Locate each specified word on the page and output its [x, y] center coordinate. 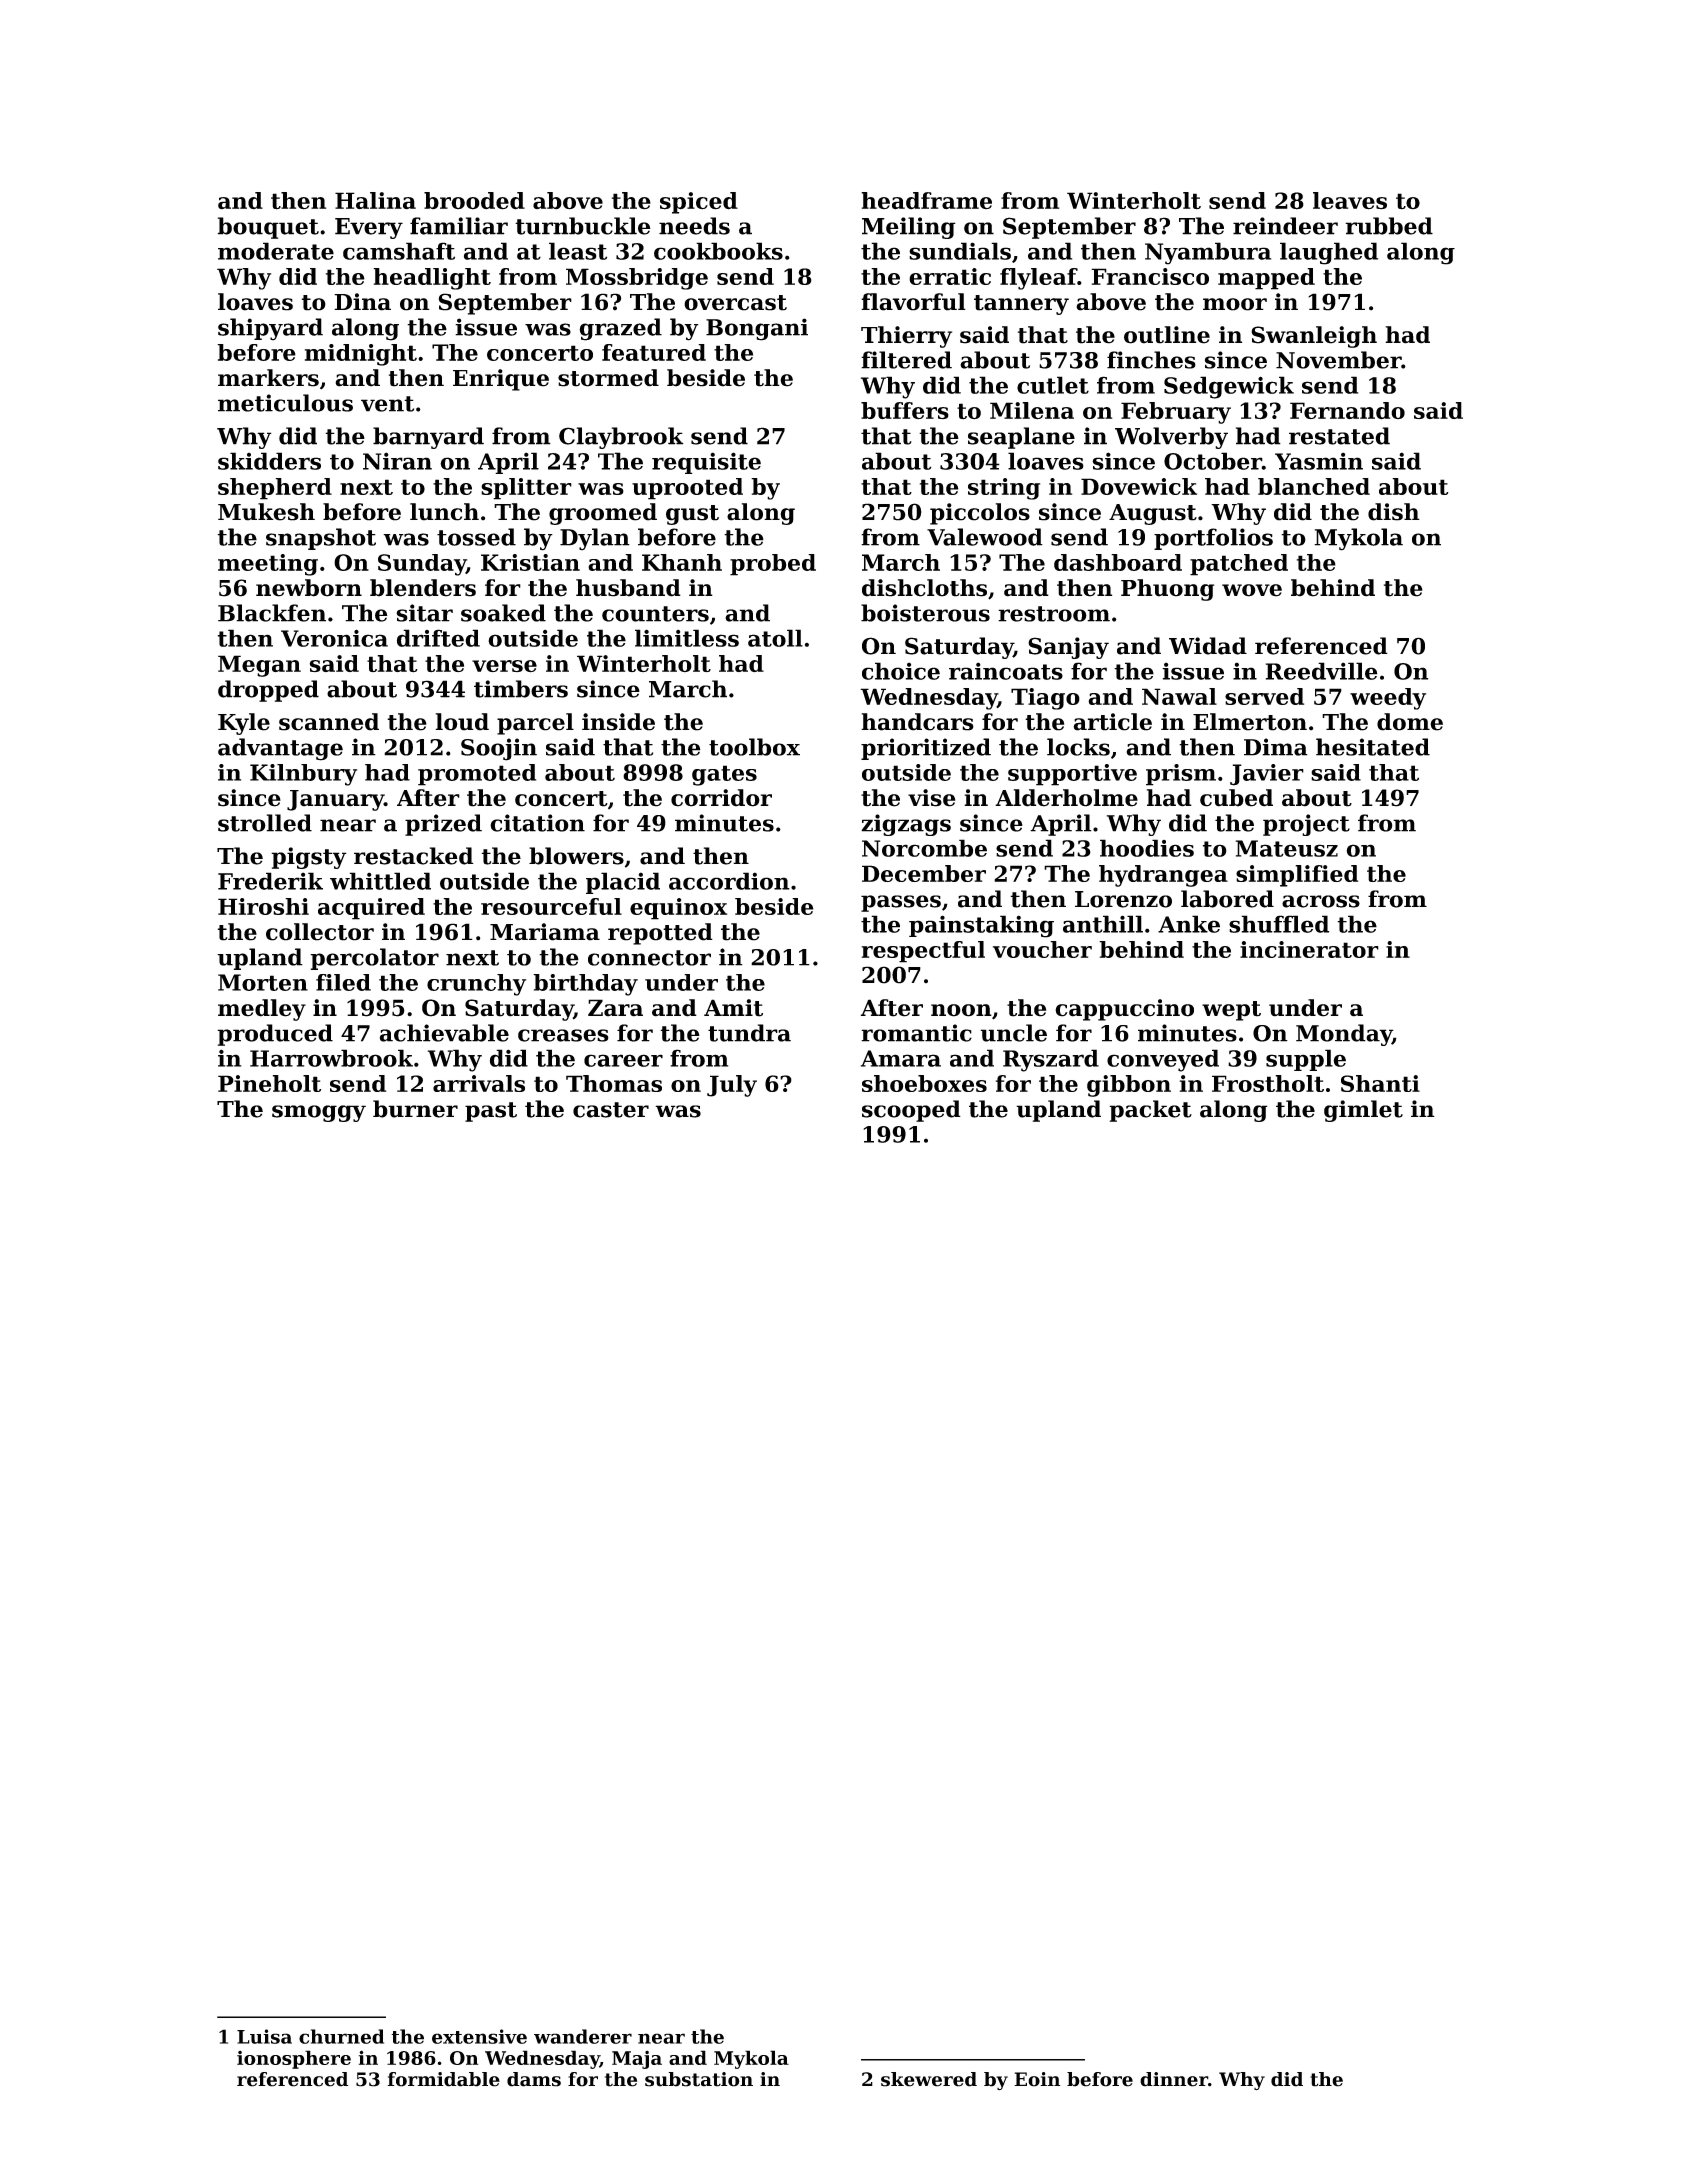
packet [1150, 1111]
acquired [371, 909]
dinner [1174, 2079]
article [1112, 722]
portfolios [1213, 539]
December [924, 873]
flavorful [913, 302]
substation [699, 2079]
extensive [479, 2036]
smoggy [319, 1113]
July [732, 1086]
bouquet [268, 228]
